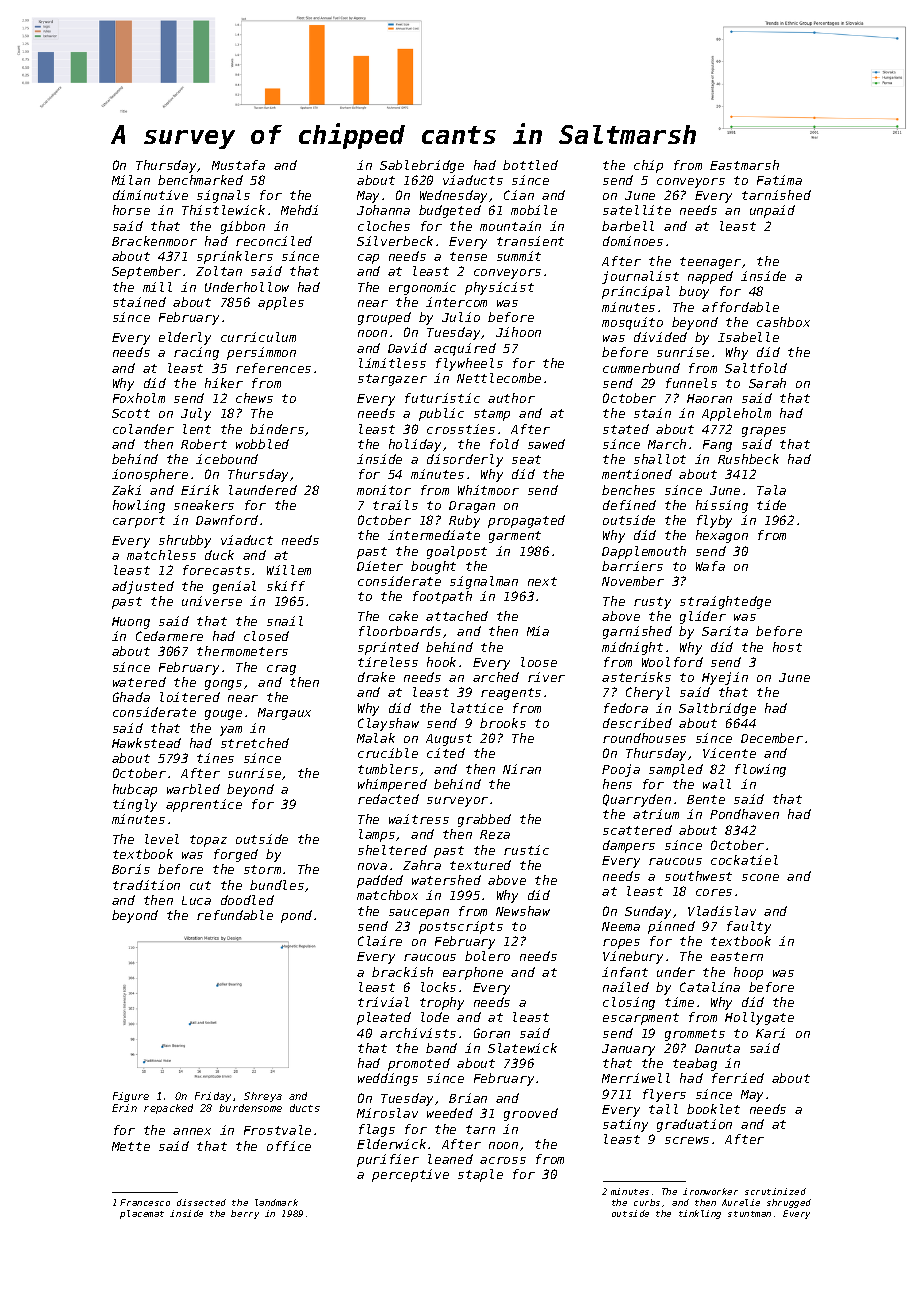 The image size is (924, 1308). What do you see at coordinates (299, 210) in the document?
I see `Mehdi` at bounding box center [299, 210].
